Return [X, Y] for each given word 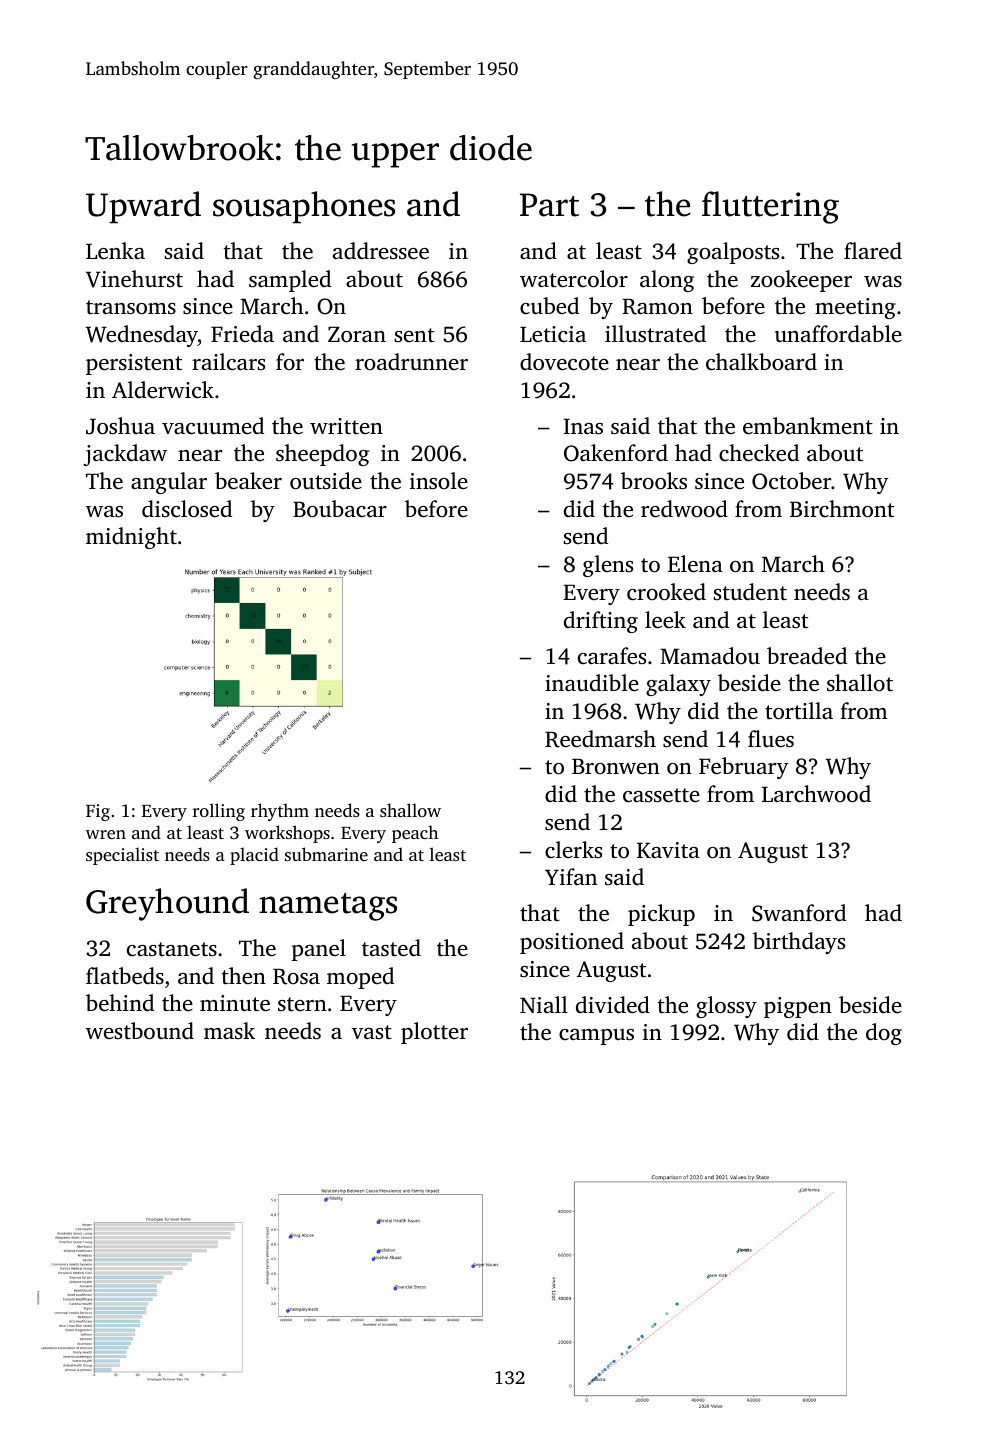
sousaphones [304, 207]
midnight [131, 538]
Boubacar [340, 509]
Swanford [799, 913]
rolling [219, 812]
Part [549, 205]
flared [873, 251]
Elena [695, 564]
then [244, 975]
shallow [410, 810]
